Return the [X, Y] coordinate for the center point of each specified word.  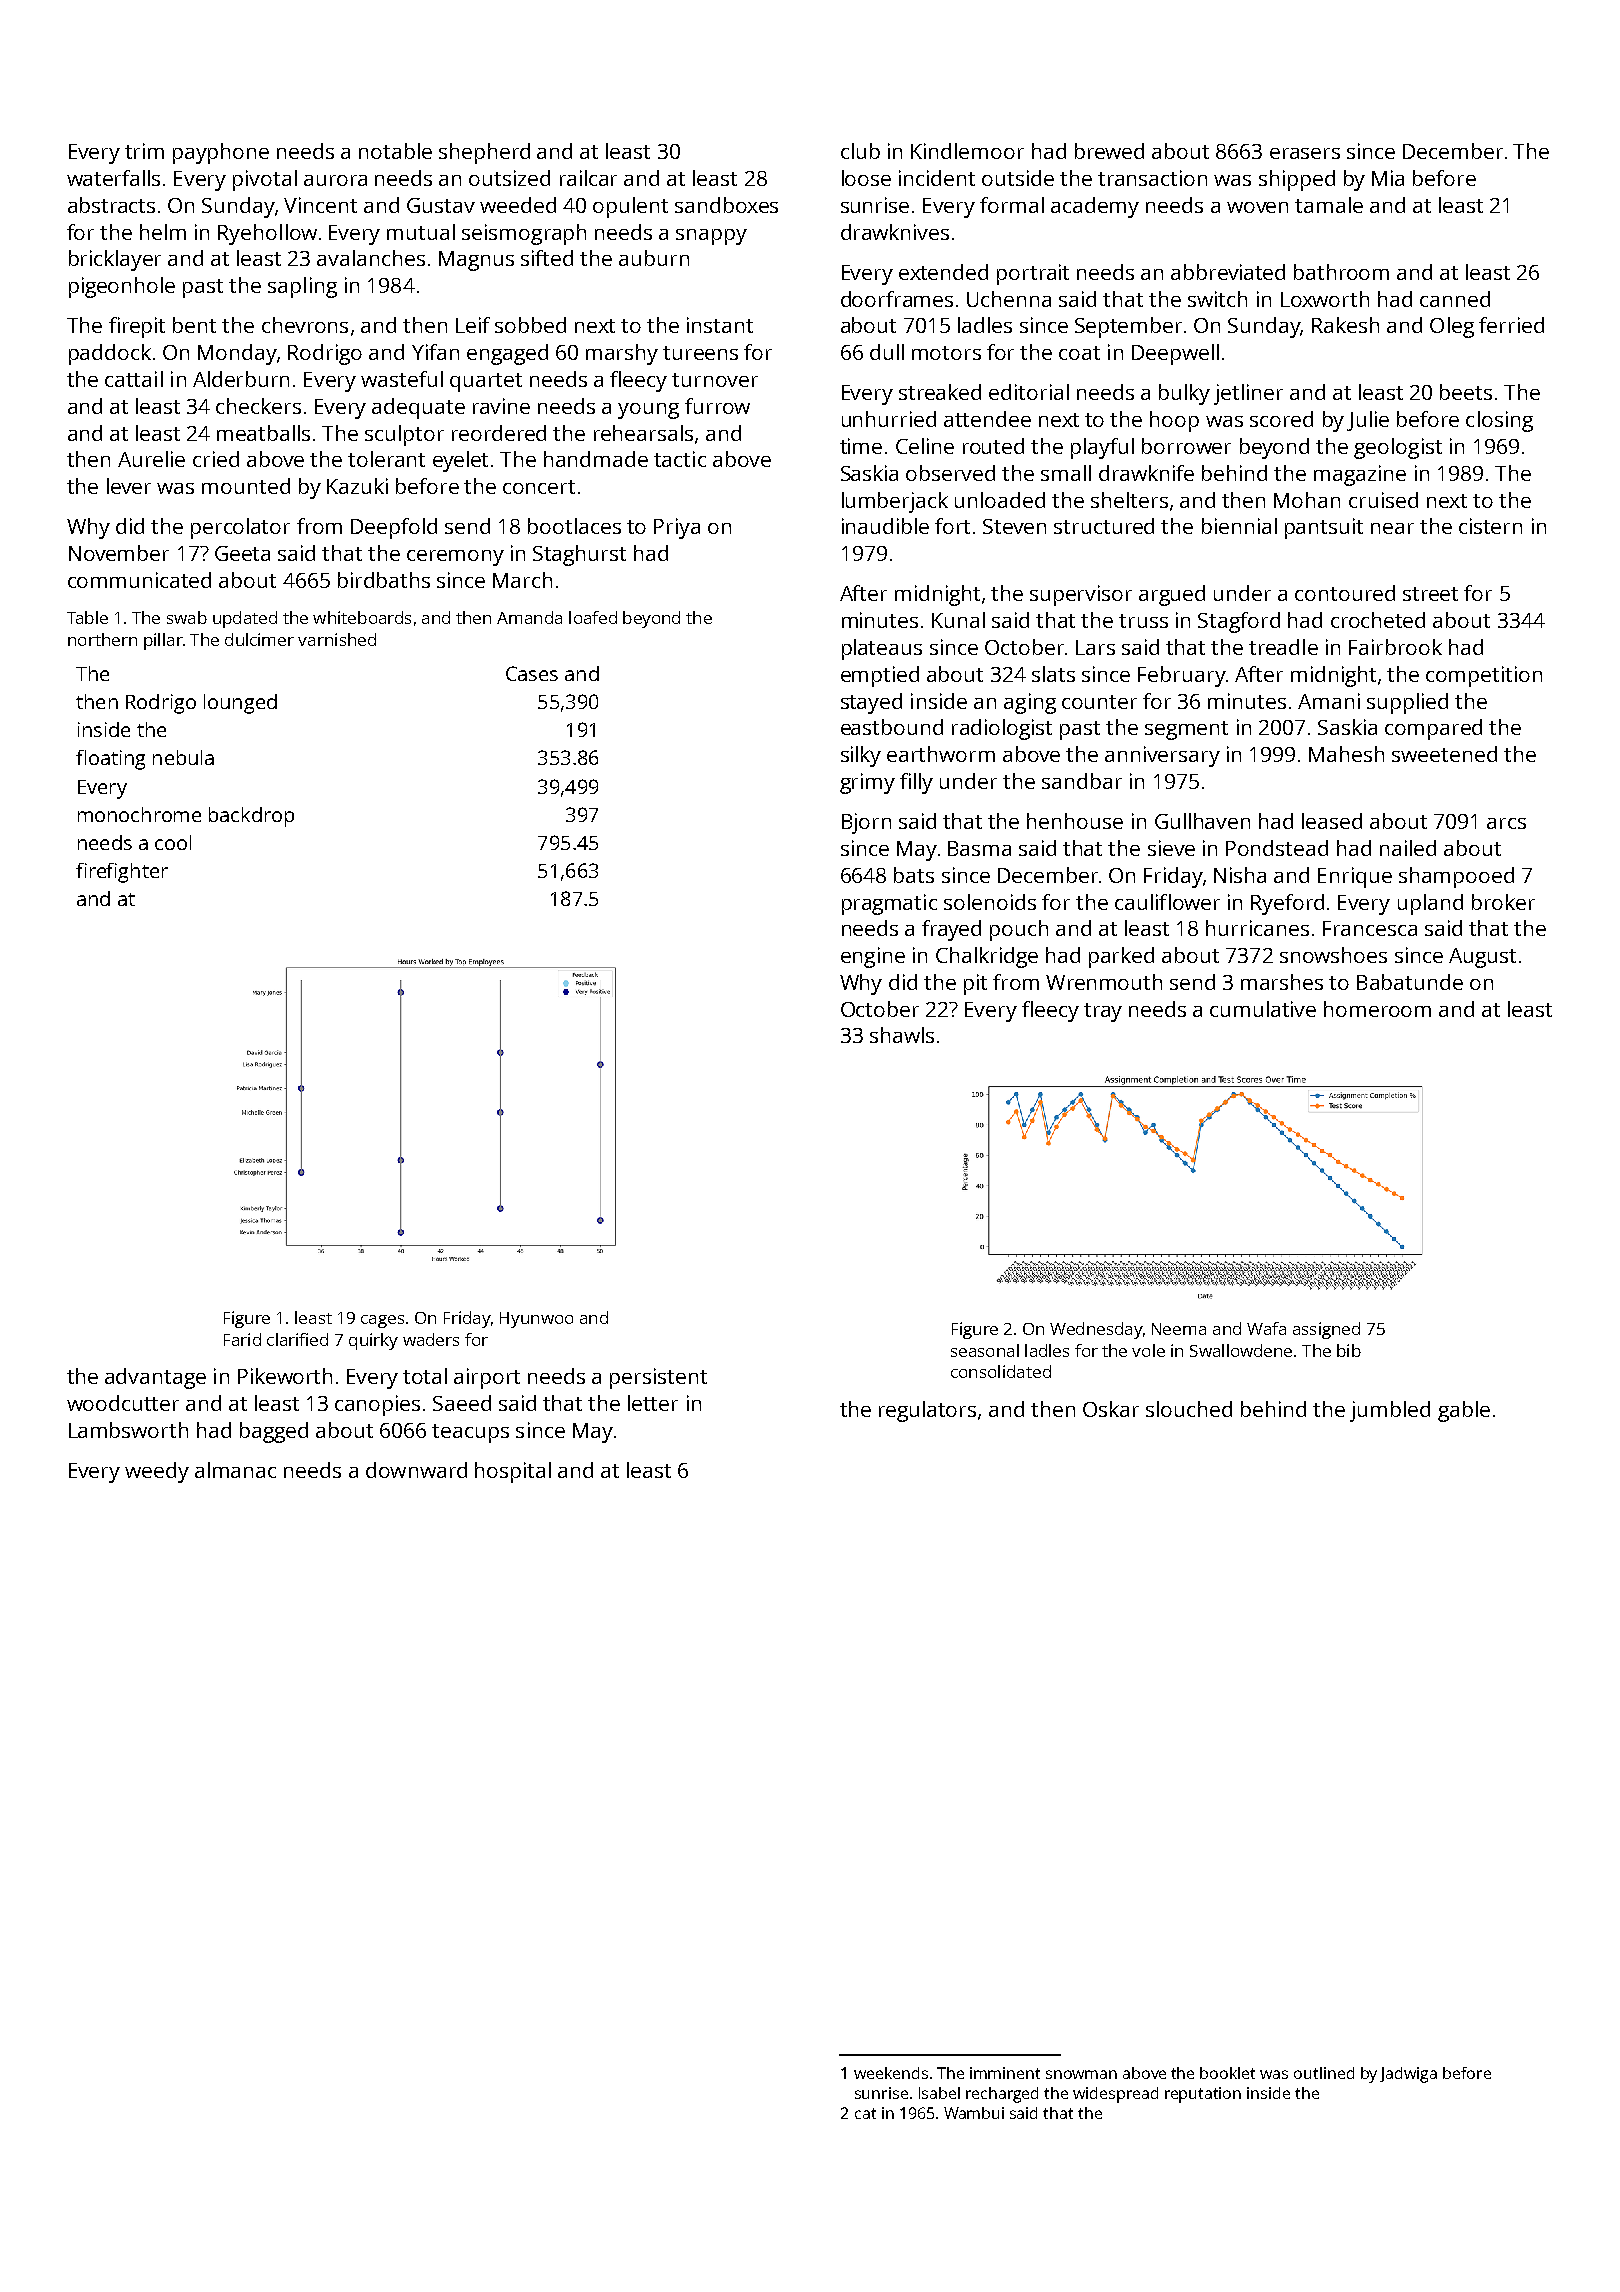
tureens [700, 353]
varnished [337, 639]
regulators [927, 1411]
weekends [891, 2073]
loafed [593, 617]
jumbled [1390, 1411]
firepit [137, 327]
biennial [1239, 526]
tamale [1329, 205]
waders [431, 1339]
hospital [513, 1472]
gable [1464, 1411]
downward [416, 1470]
